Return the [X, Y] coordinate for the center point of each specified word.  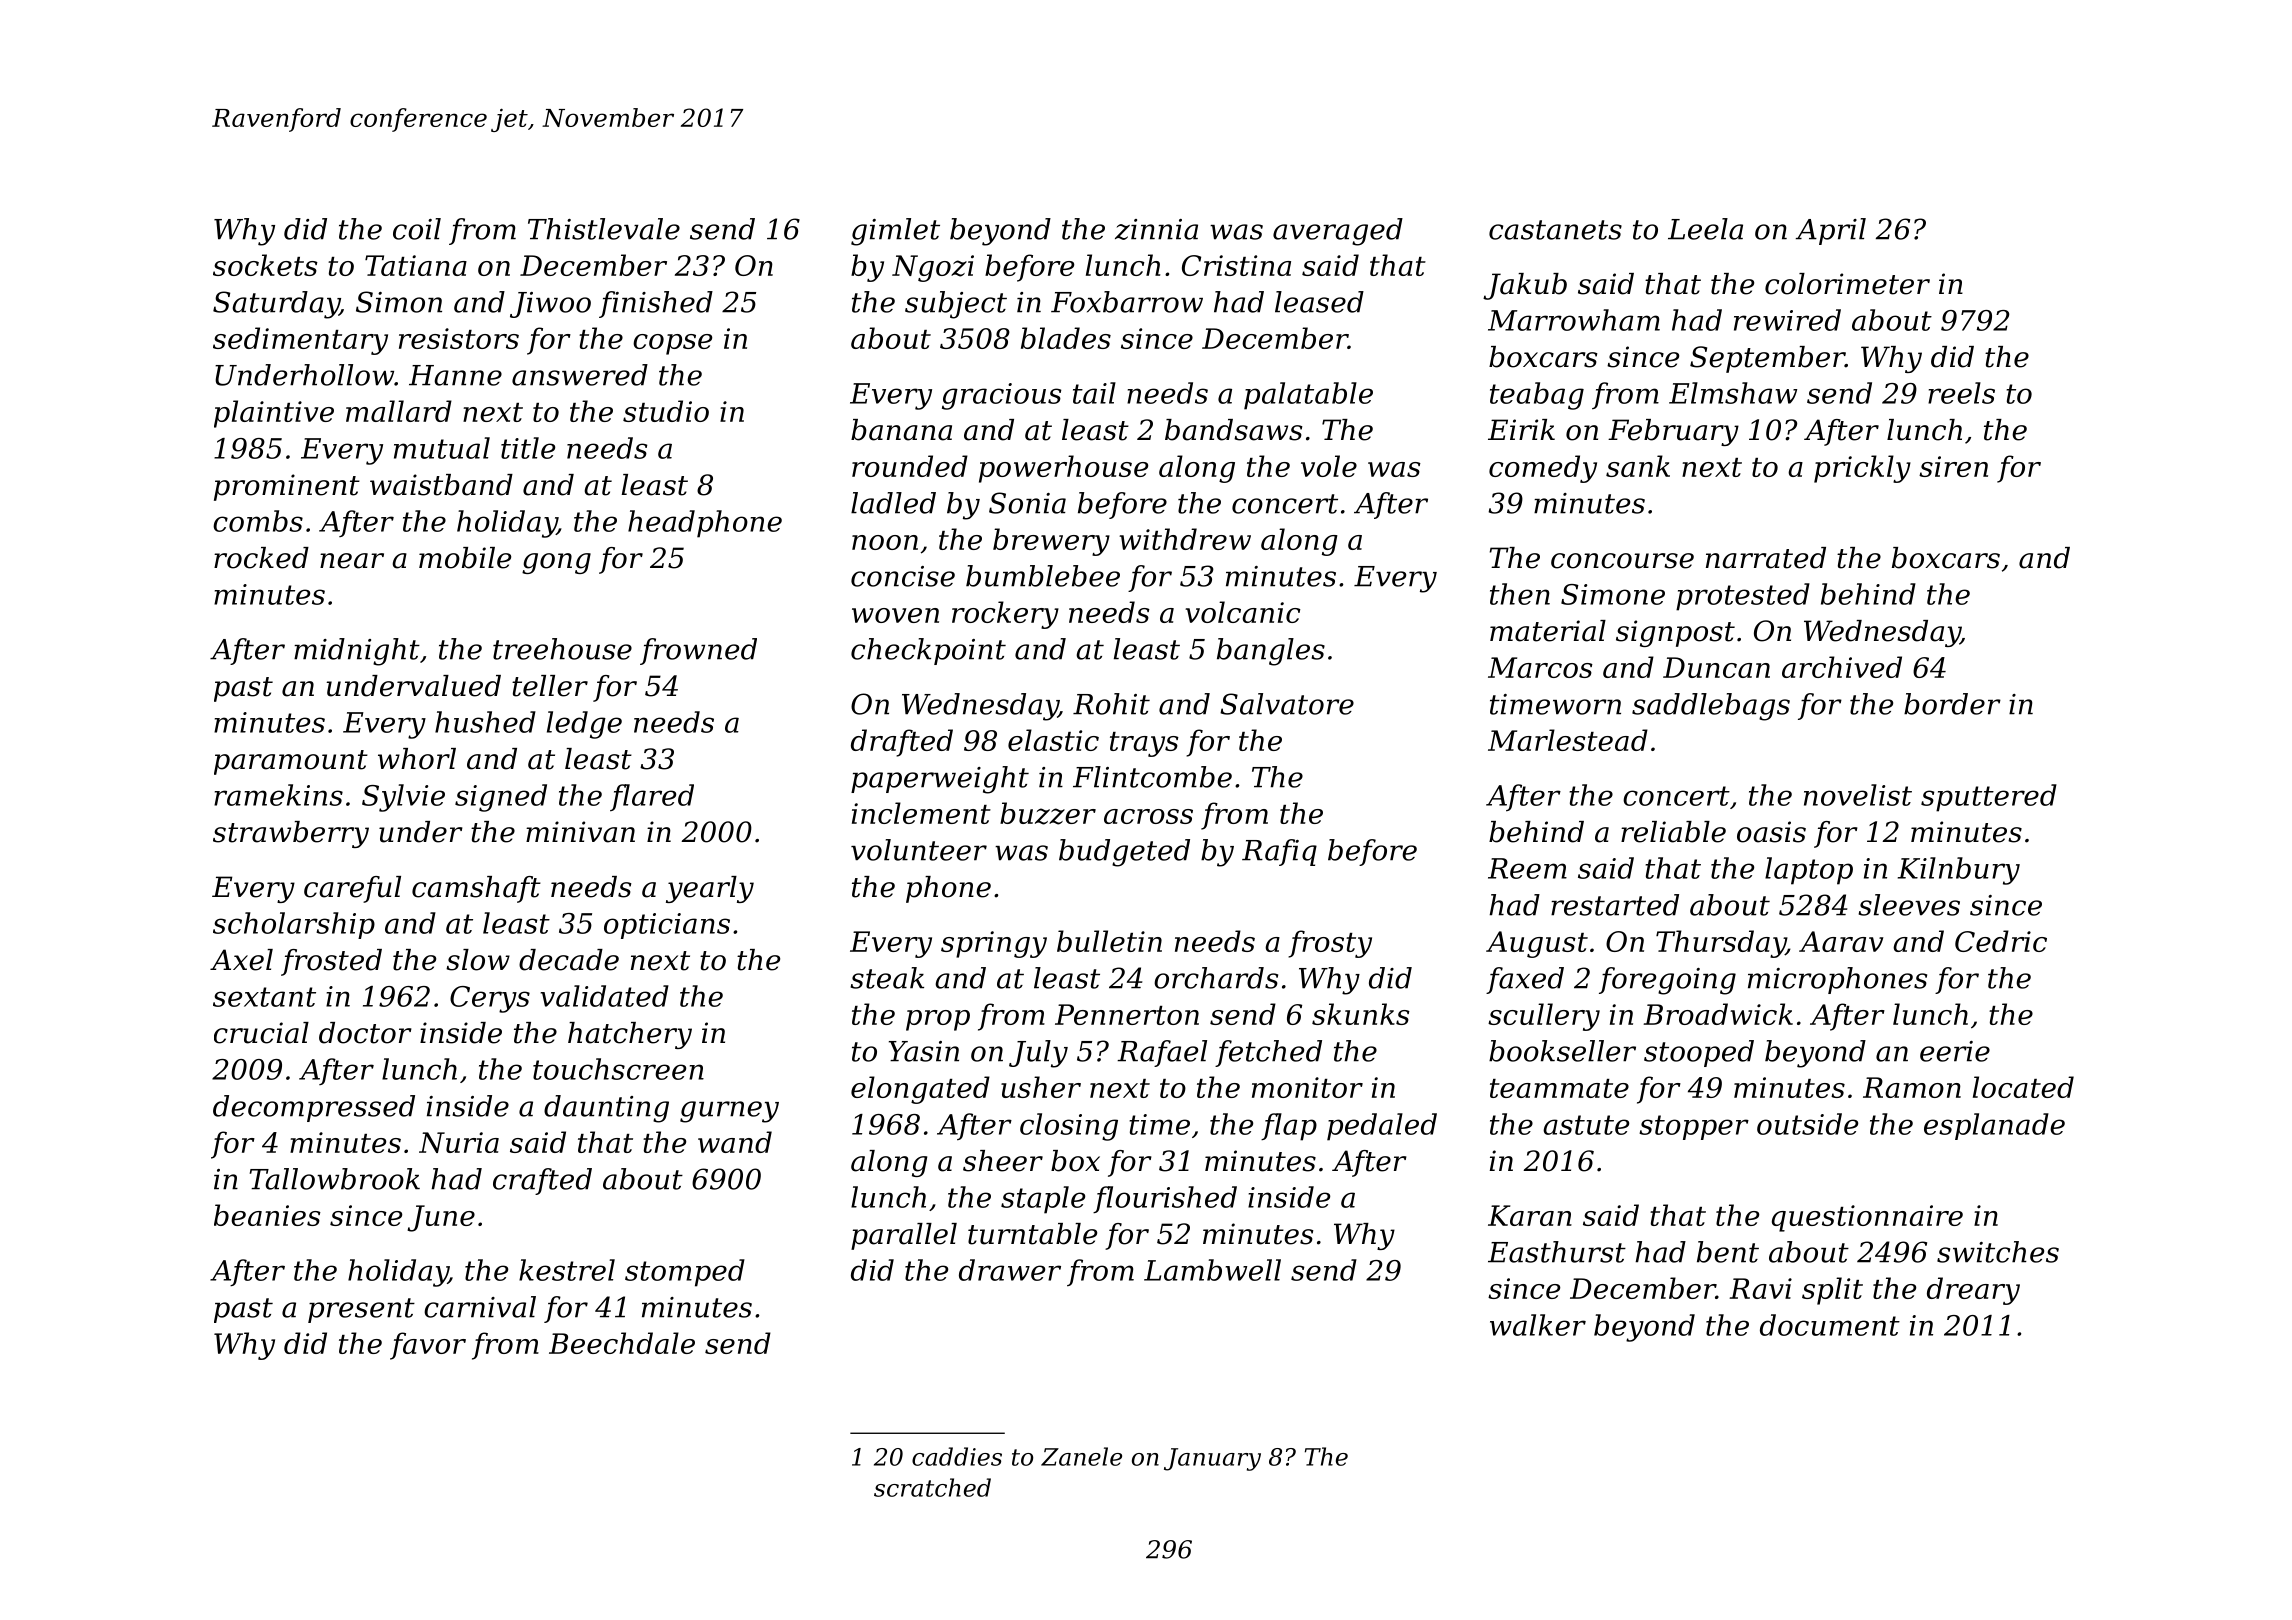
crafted [542, 1181]
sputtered [1989, 798]
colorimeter [1847, 284]
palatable [1308, 396]
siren [1953, 466]
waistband [441, 485]
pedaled [1382, 1127]
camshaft [476, 889]
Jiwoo [550, 305]
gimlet [895, 232]
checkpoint [928, 651]
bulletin [1109, 941]
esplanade [1994, 1126]
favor [428, 1346]
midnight [357, 652]
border [1952, 704]
